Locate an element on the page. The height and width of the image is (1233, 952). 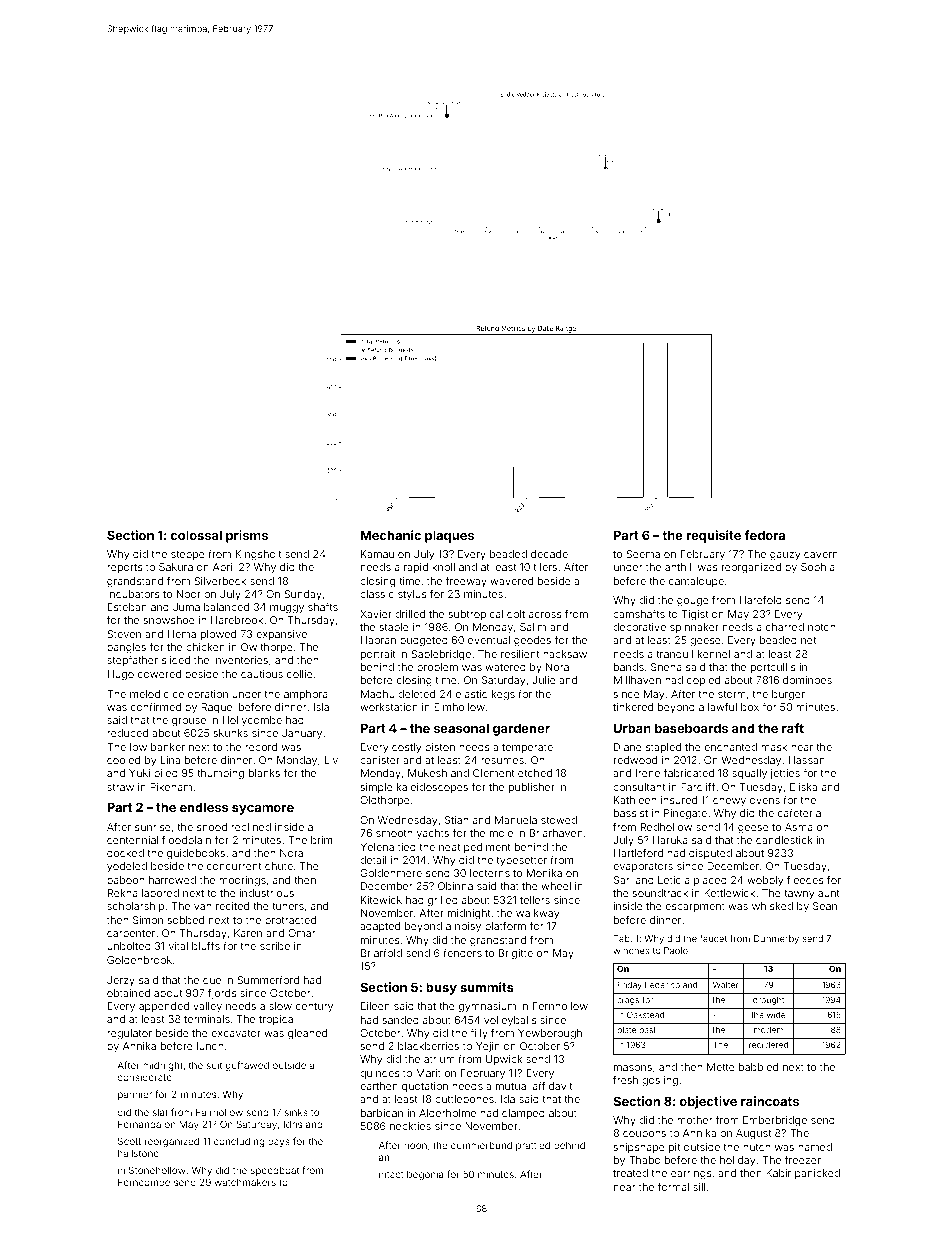
moorings is located at coordinates (242, 881).
